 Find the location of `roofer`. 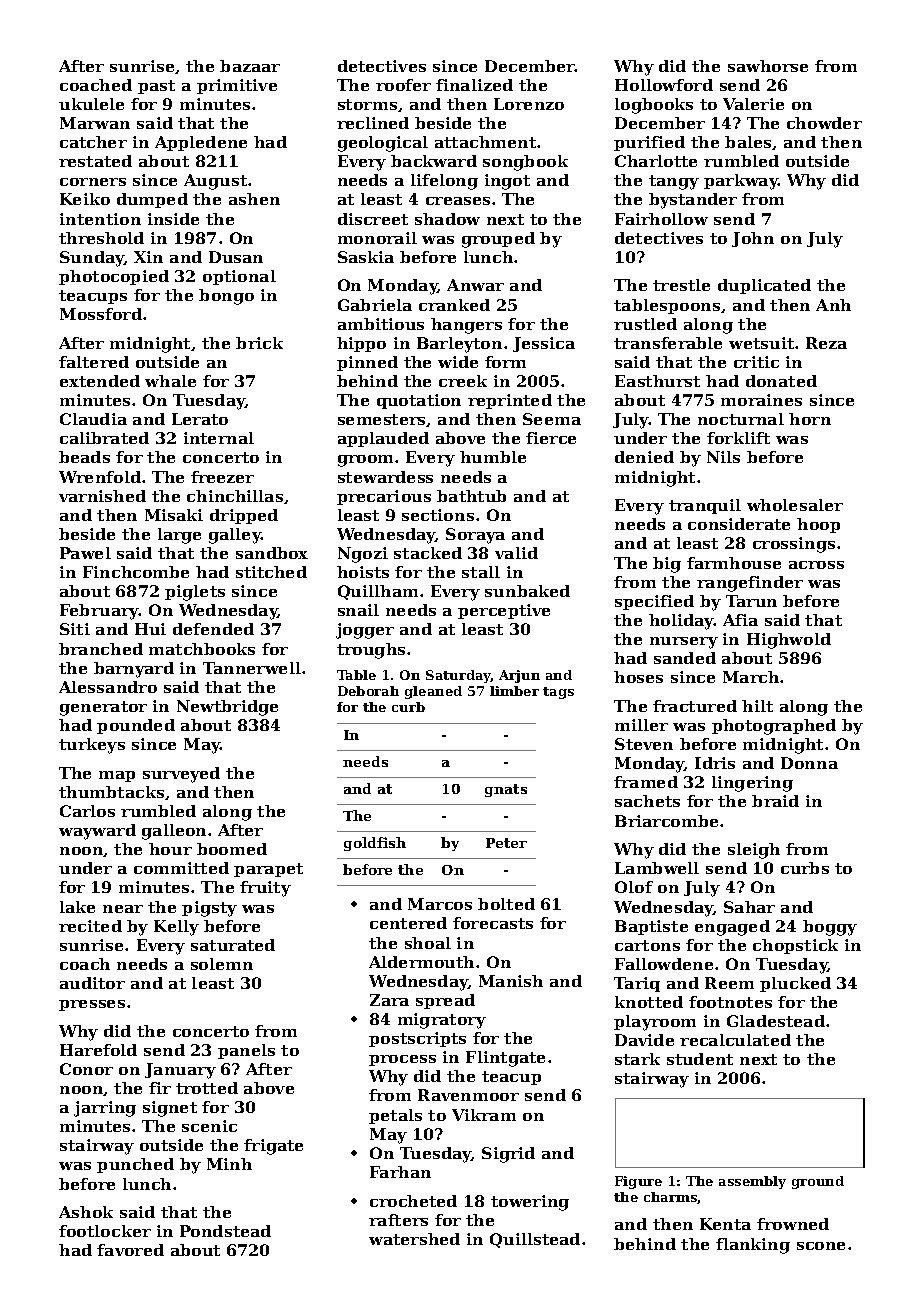

roofer is located at coordinates (403, 85).
